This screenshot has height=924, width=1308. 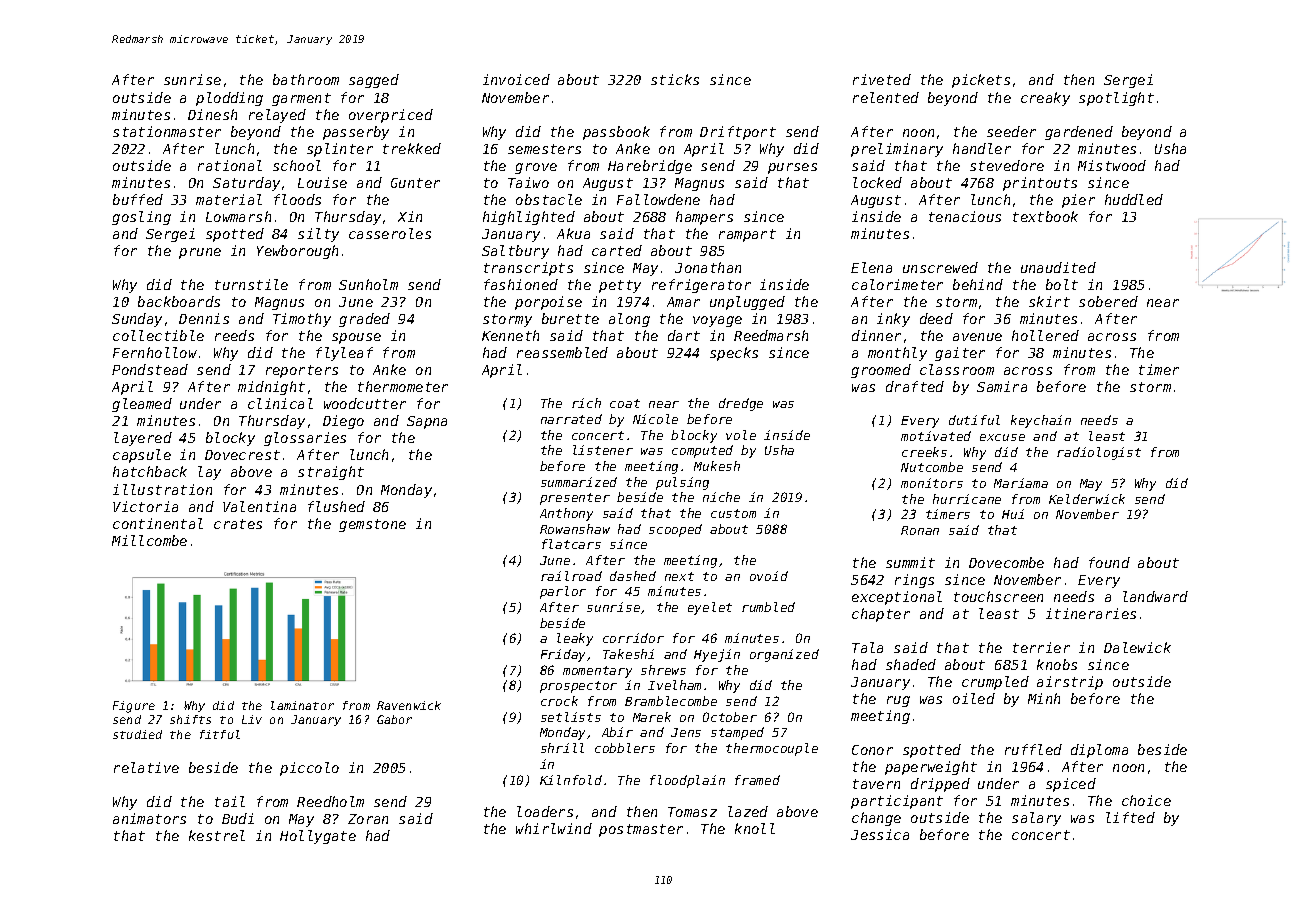 I want to click on choice, so click(x=1146, y=800).
